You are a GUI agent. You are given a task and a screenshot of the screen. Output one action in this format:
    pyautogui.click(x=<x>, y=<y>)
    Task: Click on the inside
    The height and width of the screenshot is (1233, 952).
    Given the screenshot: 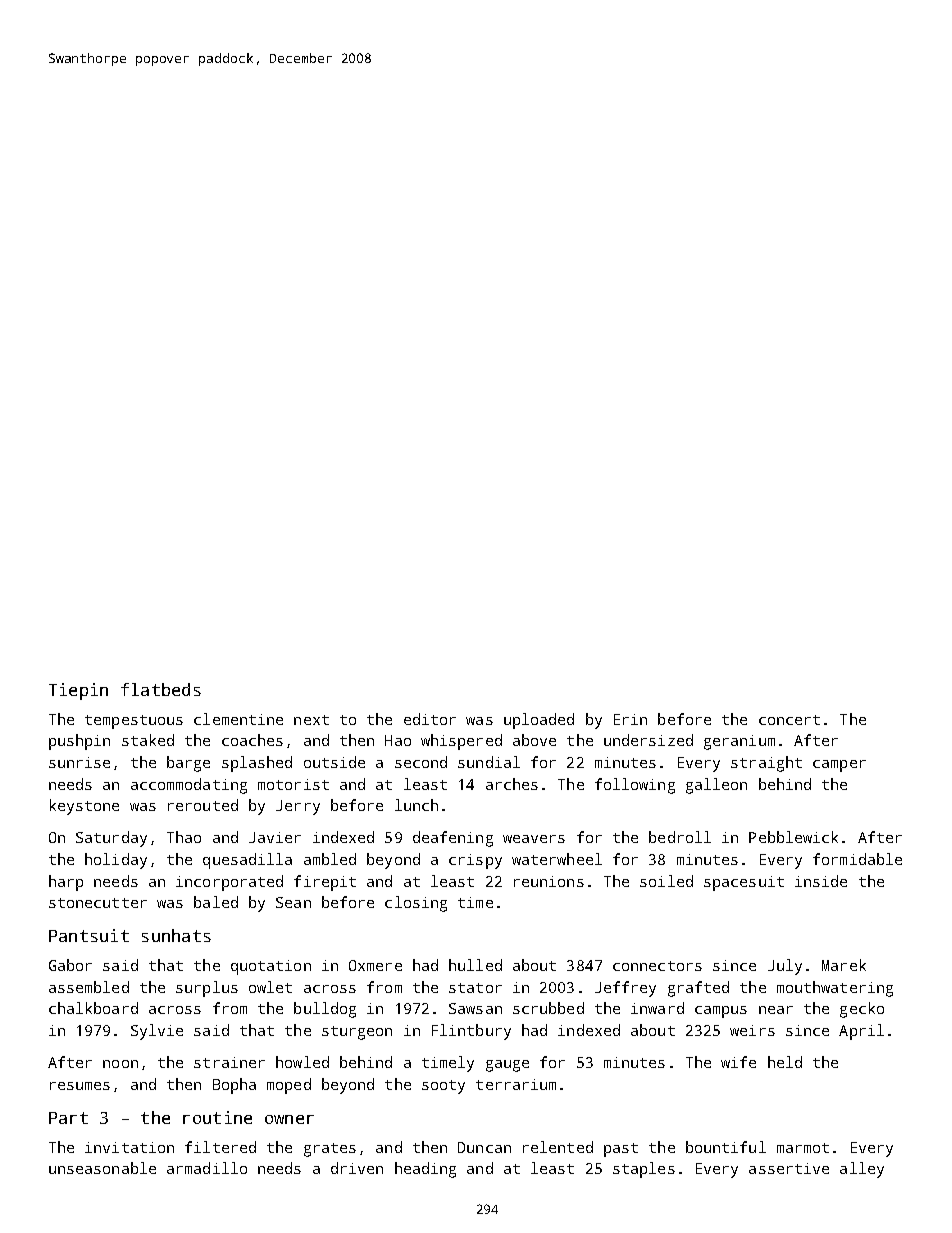 What is the action you would take?
    pyautogui.click(x=821, y=881)
